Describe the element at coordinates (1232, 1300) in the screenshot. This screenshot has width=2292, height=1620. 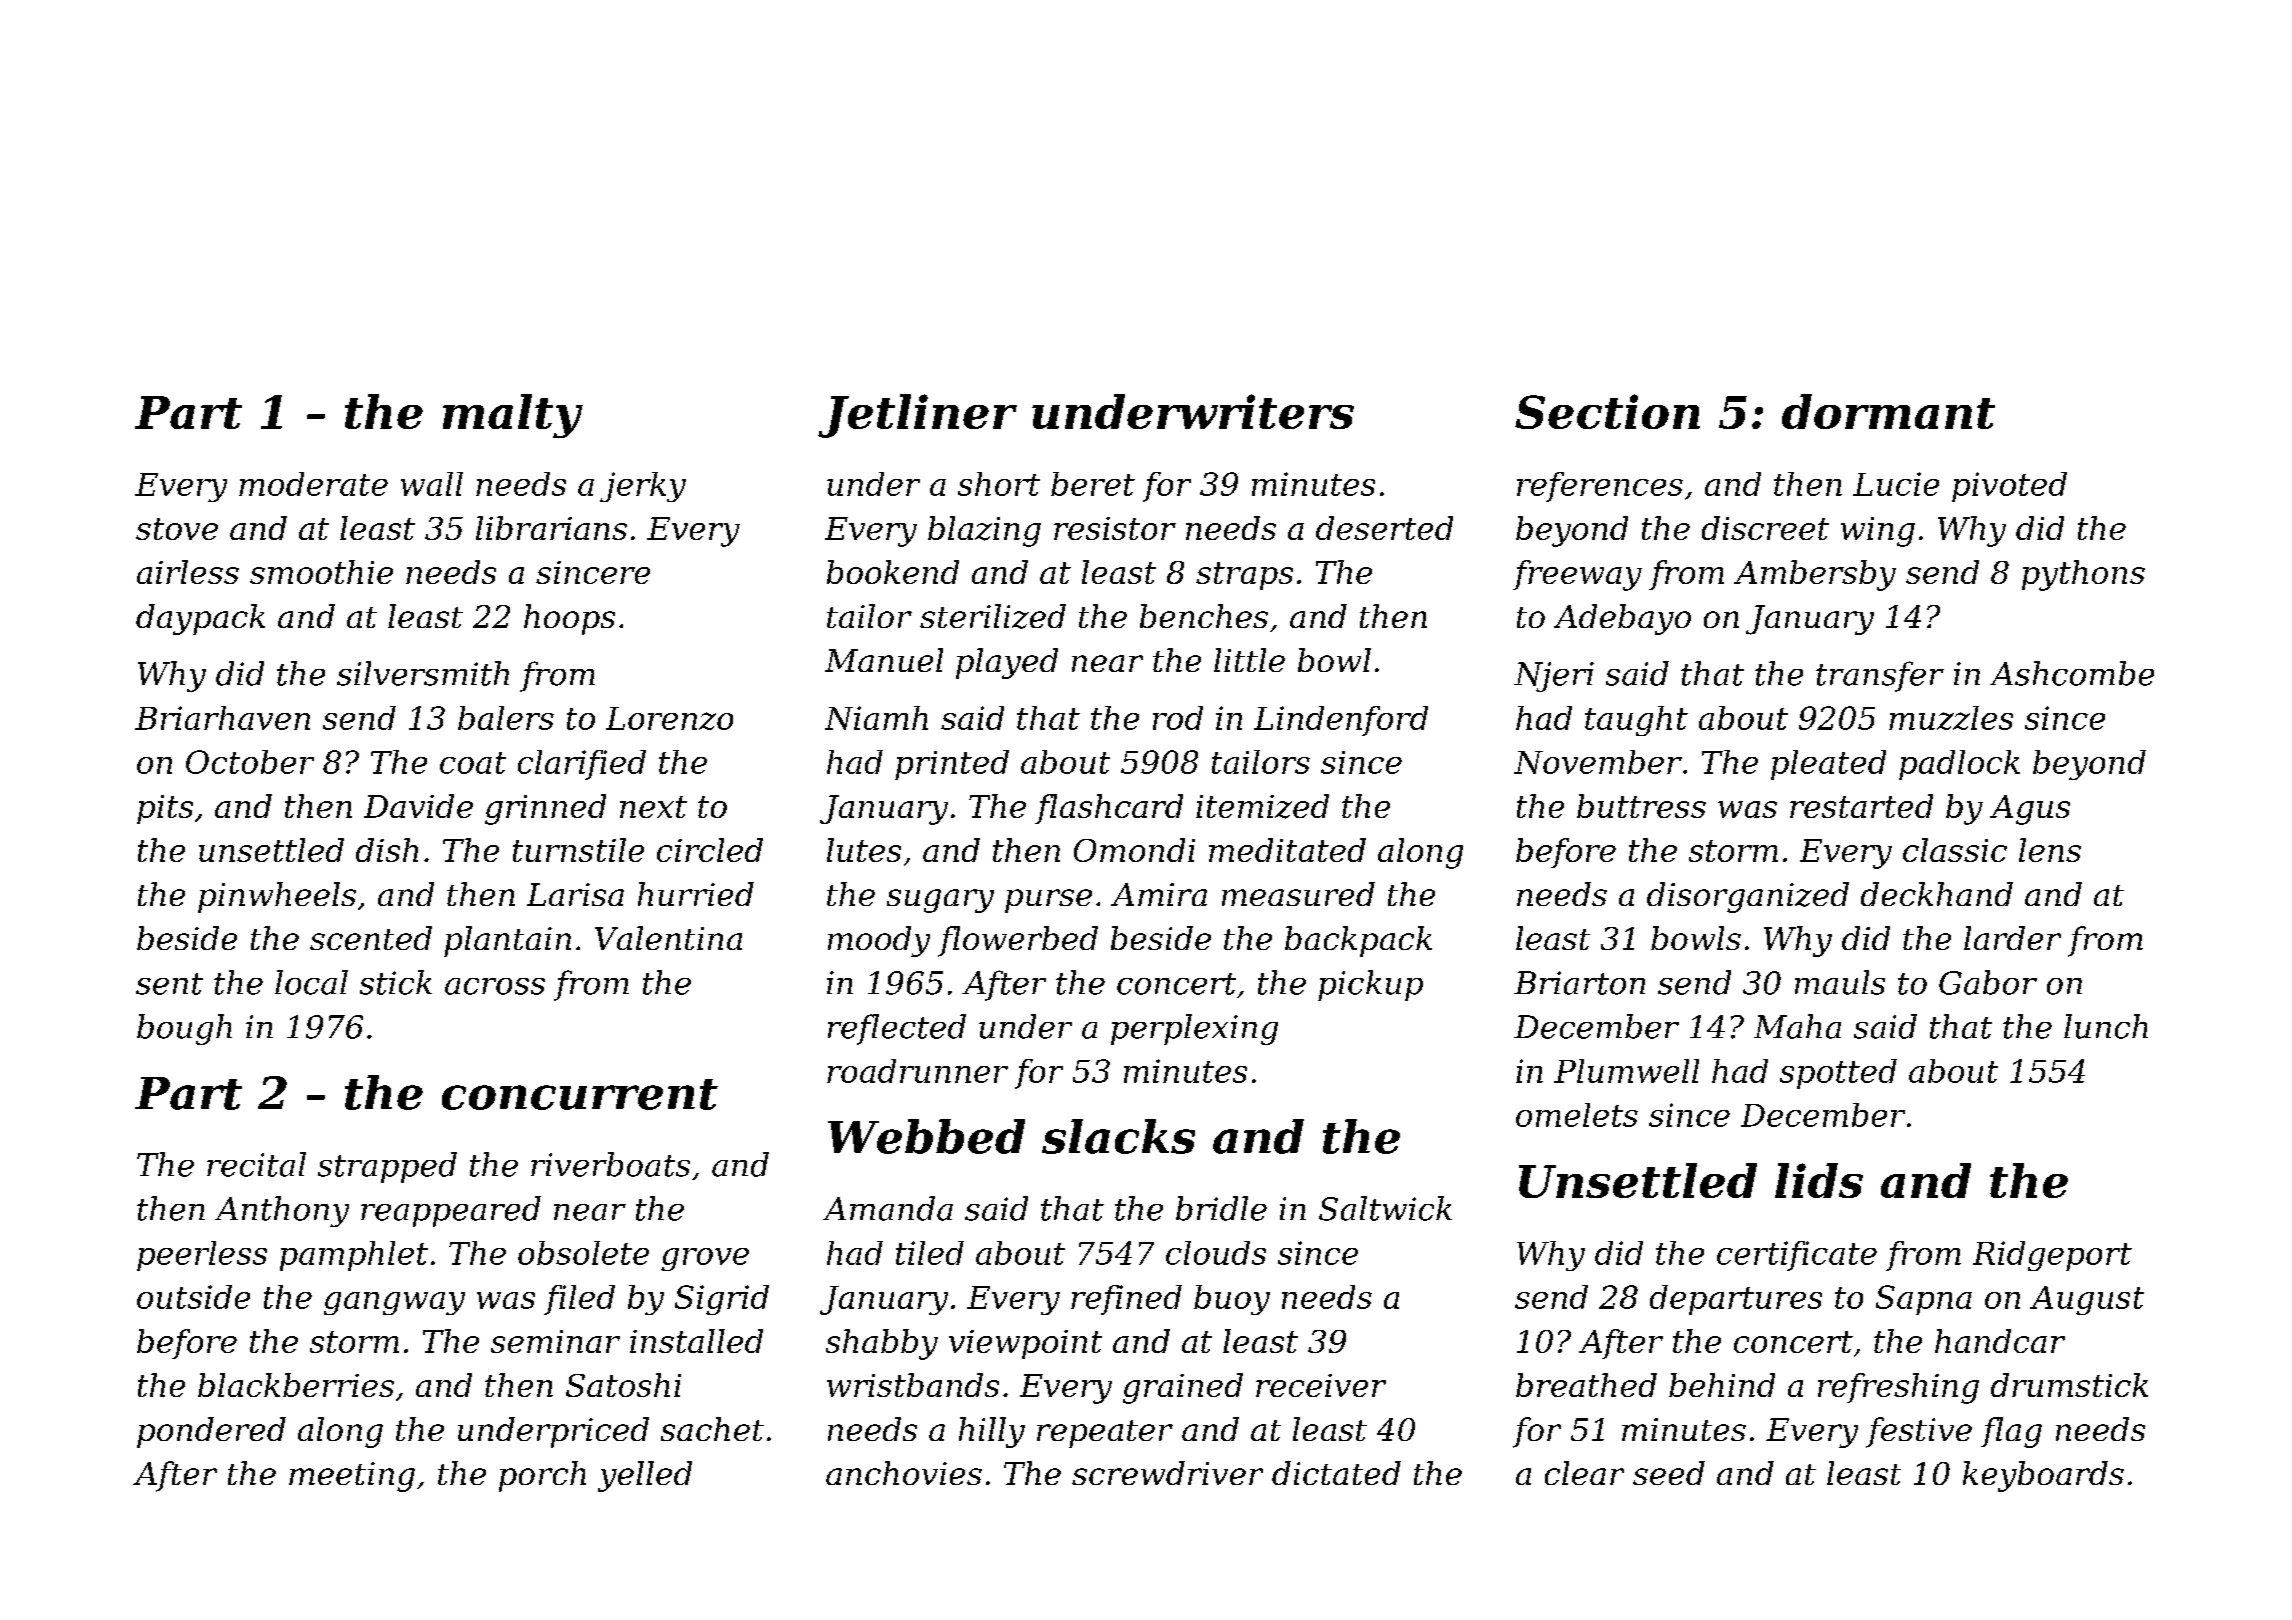
I see `buoy` at that location.
